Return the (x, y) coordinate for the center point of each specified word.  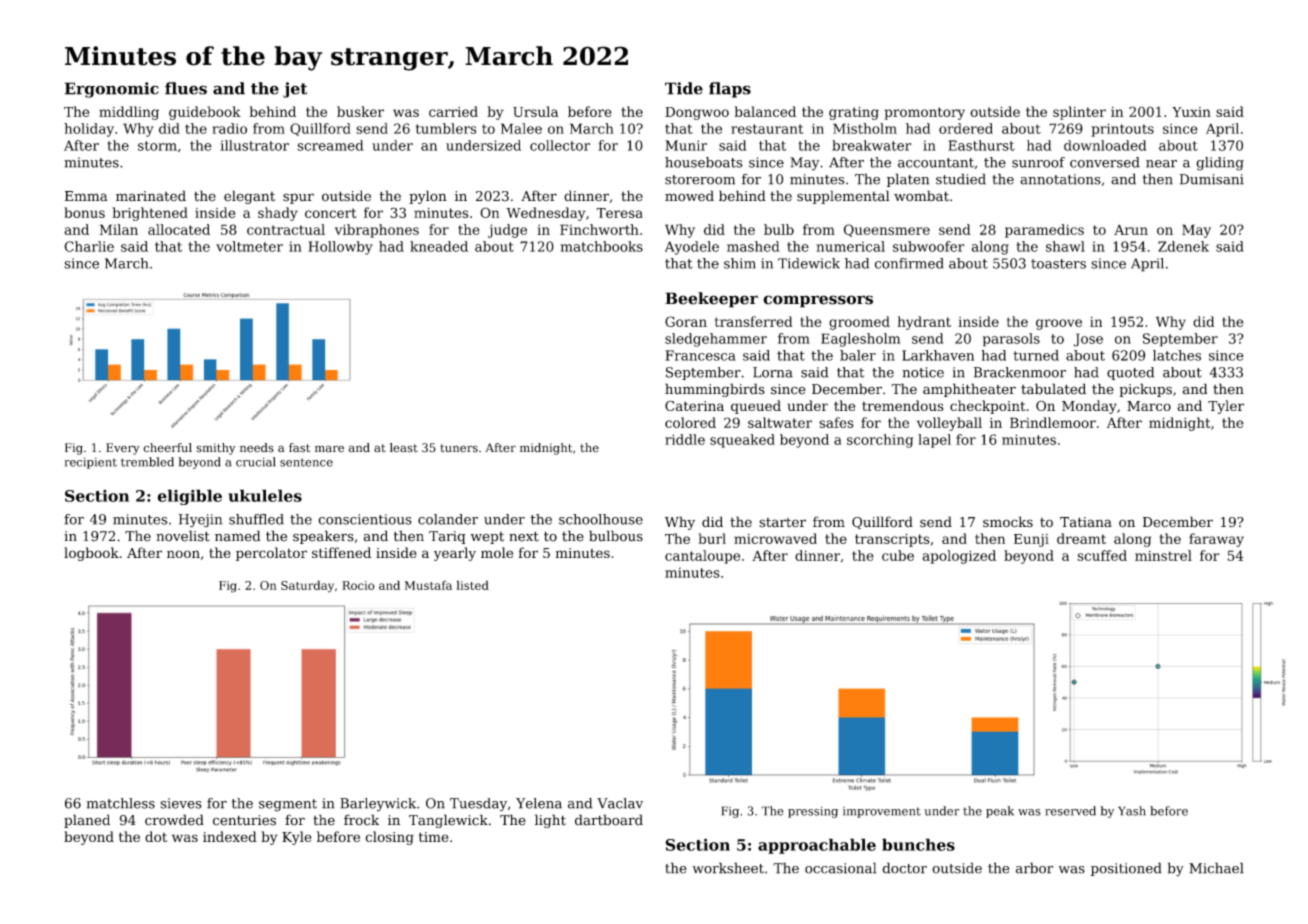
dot (156, 836)
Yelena (539, 803)
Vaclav (620, 803)
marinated (151, 196)
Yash (1132, 811)
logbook (91, 554)
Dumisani (1212, 179)
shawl (1065, 246)
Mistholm (865, 128)
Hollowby (340, 248)
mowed (689, 196)
